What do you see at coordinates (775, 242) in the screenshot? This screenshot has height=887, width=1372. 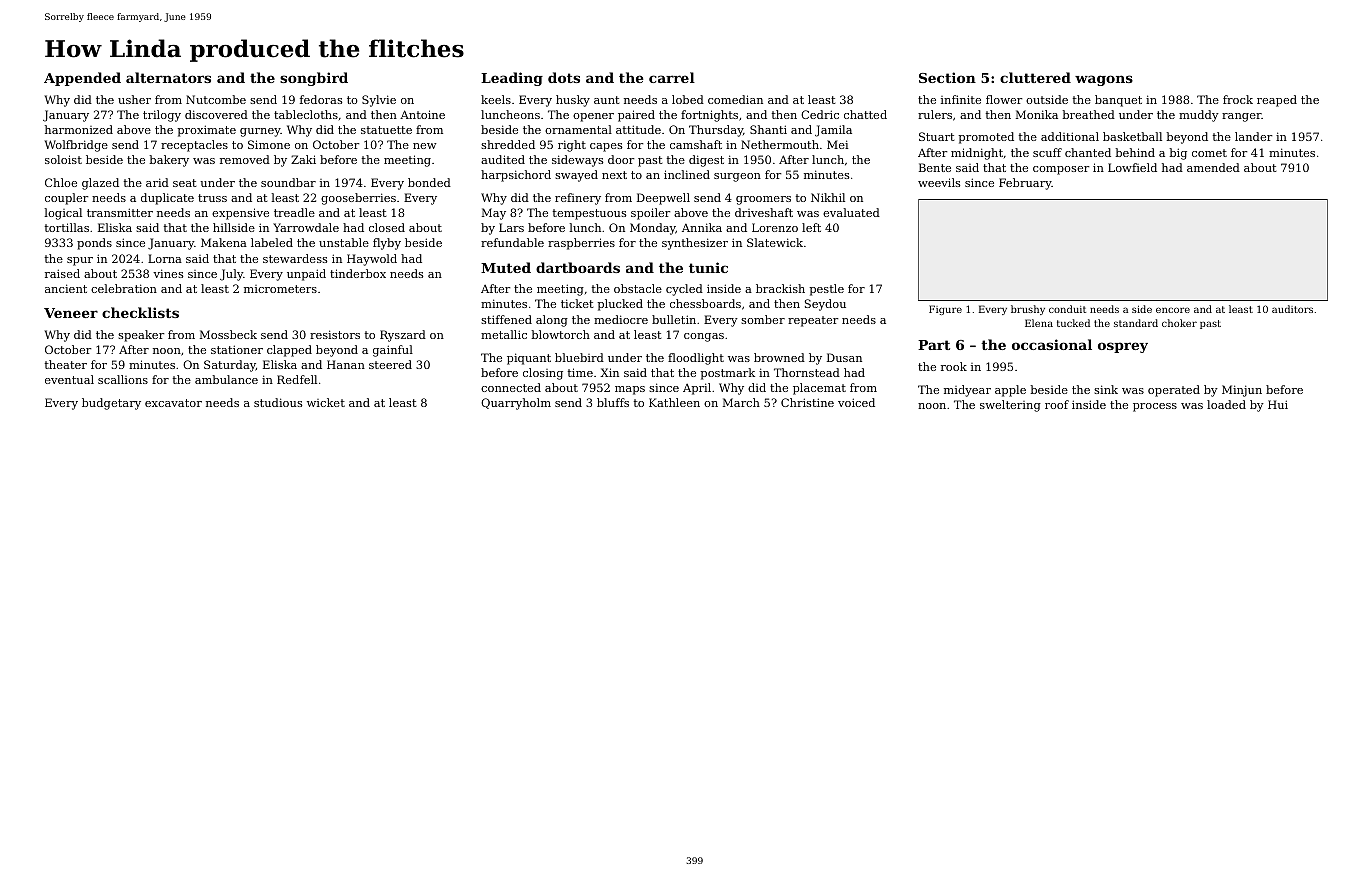 I see `Slatewick` at bounding box center [775, 242].
